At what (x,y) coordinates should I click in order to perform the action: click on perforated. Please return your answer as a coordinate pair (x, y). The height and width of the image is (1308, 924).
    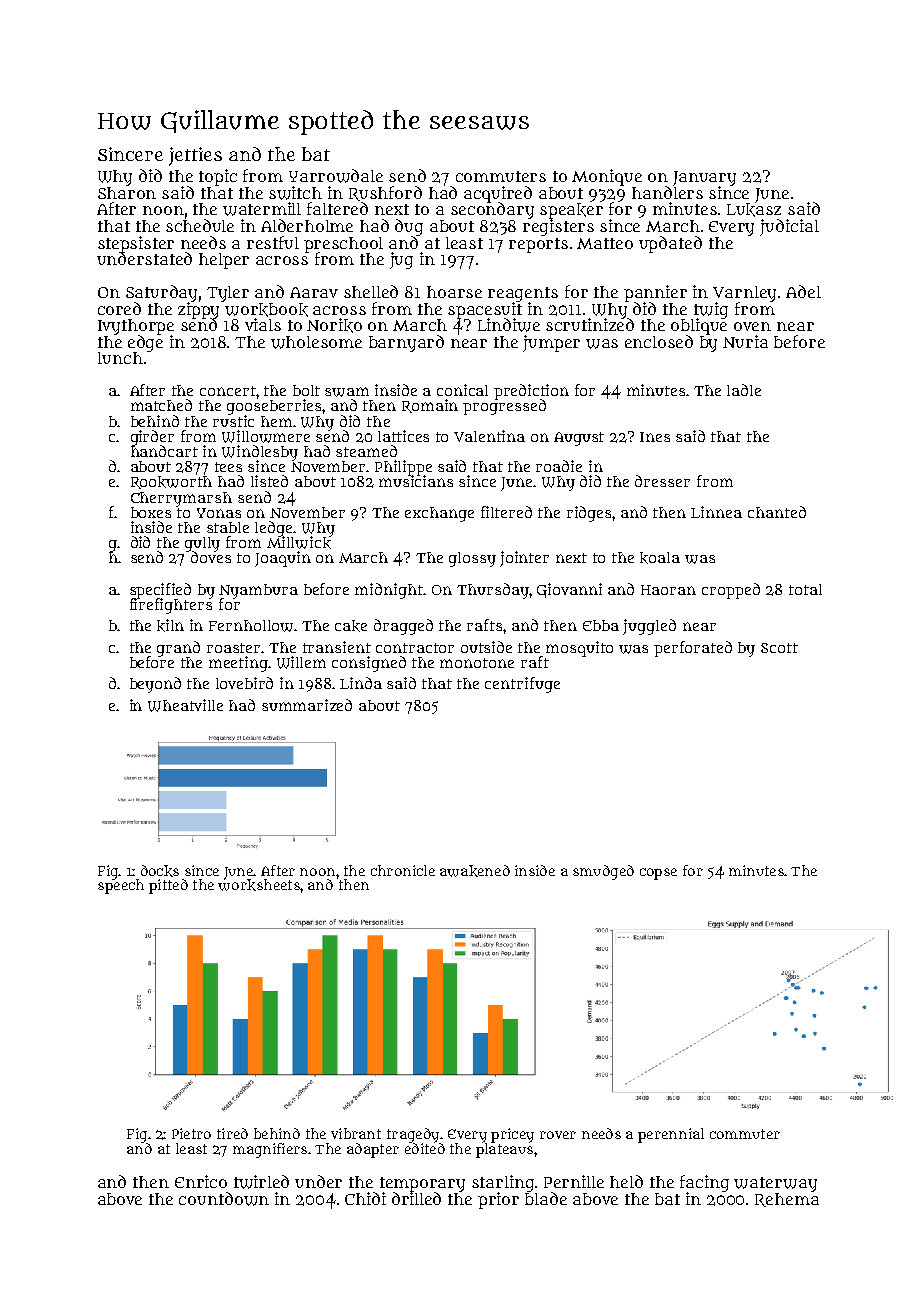
    Looking at the image, I should click on (693, 649).
